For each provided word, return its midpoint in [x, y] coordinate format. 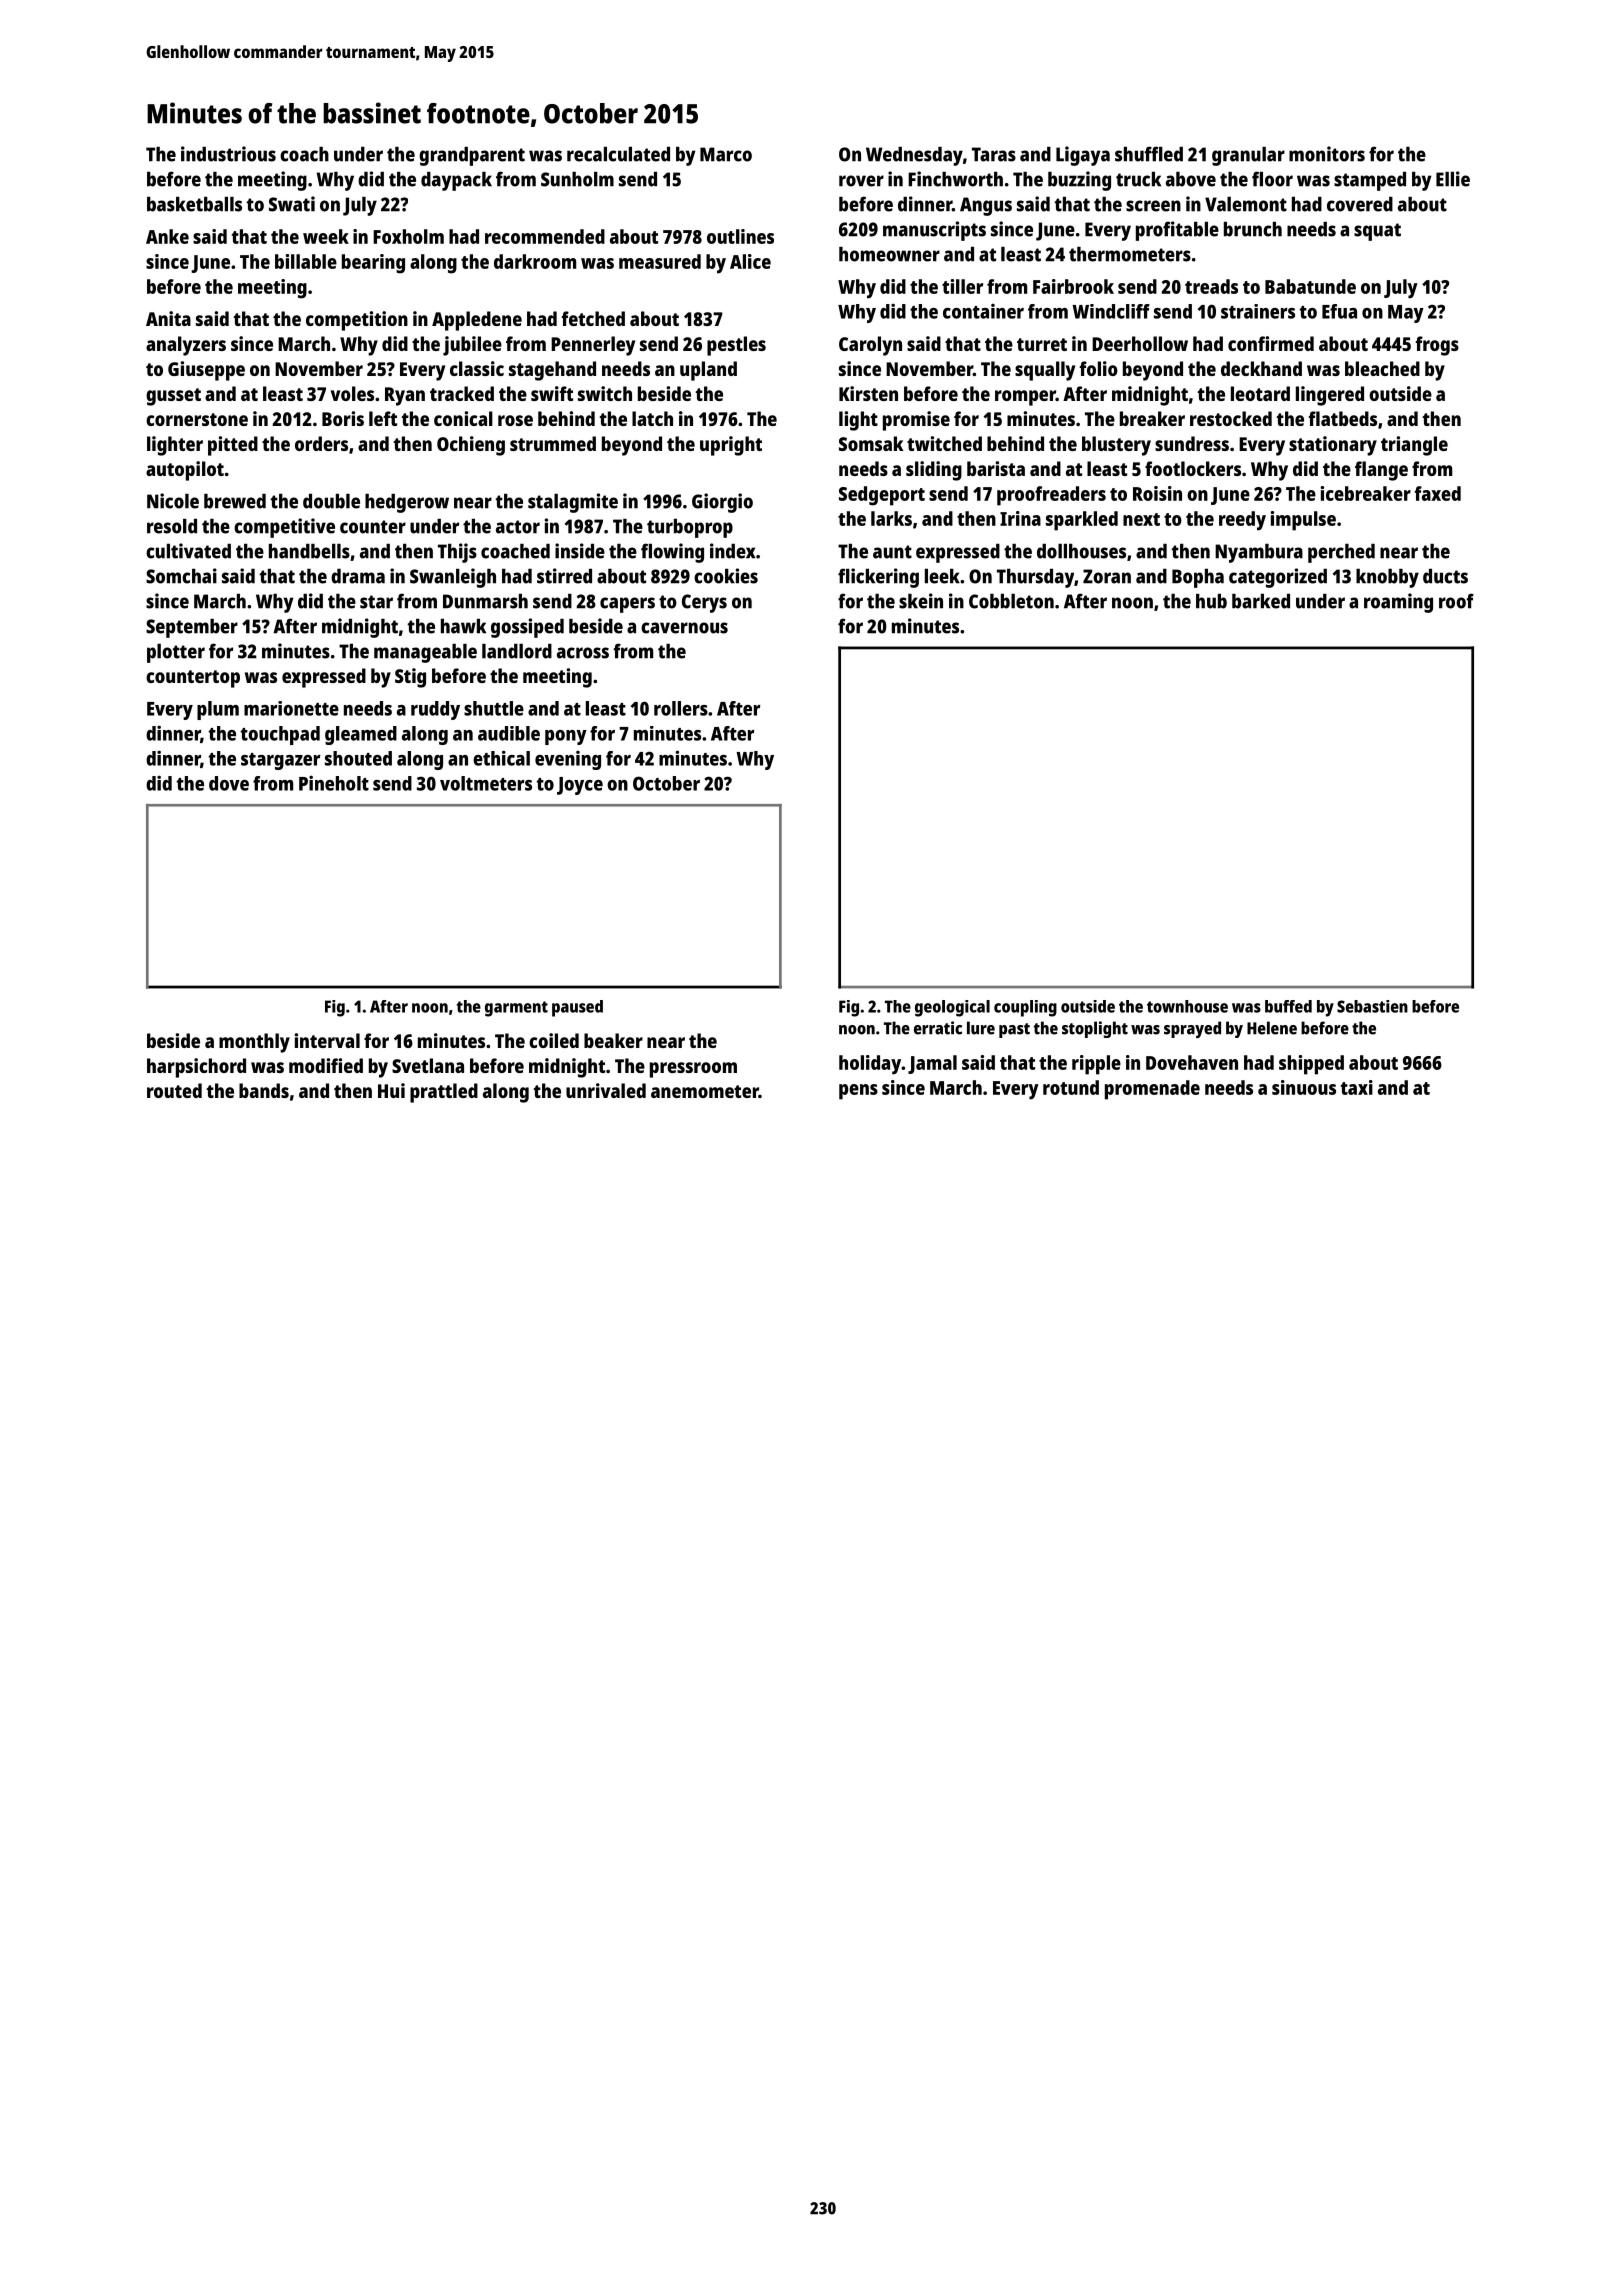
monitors [1327, 154]
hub [1211, 601]
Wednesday [914, 156]
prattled [444, 1093]
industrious [228, 154]
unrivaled [606, 1090]
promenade [1152, 1090]
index [732, 551]
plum [218, 710]
